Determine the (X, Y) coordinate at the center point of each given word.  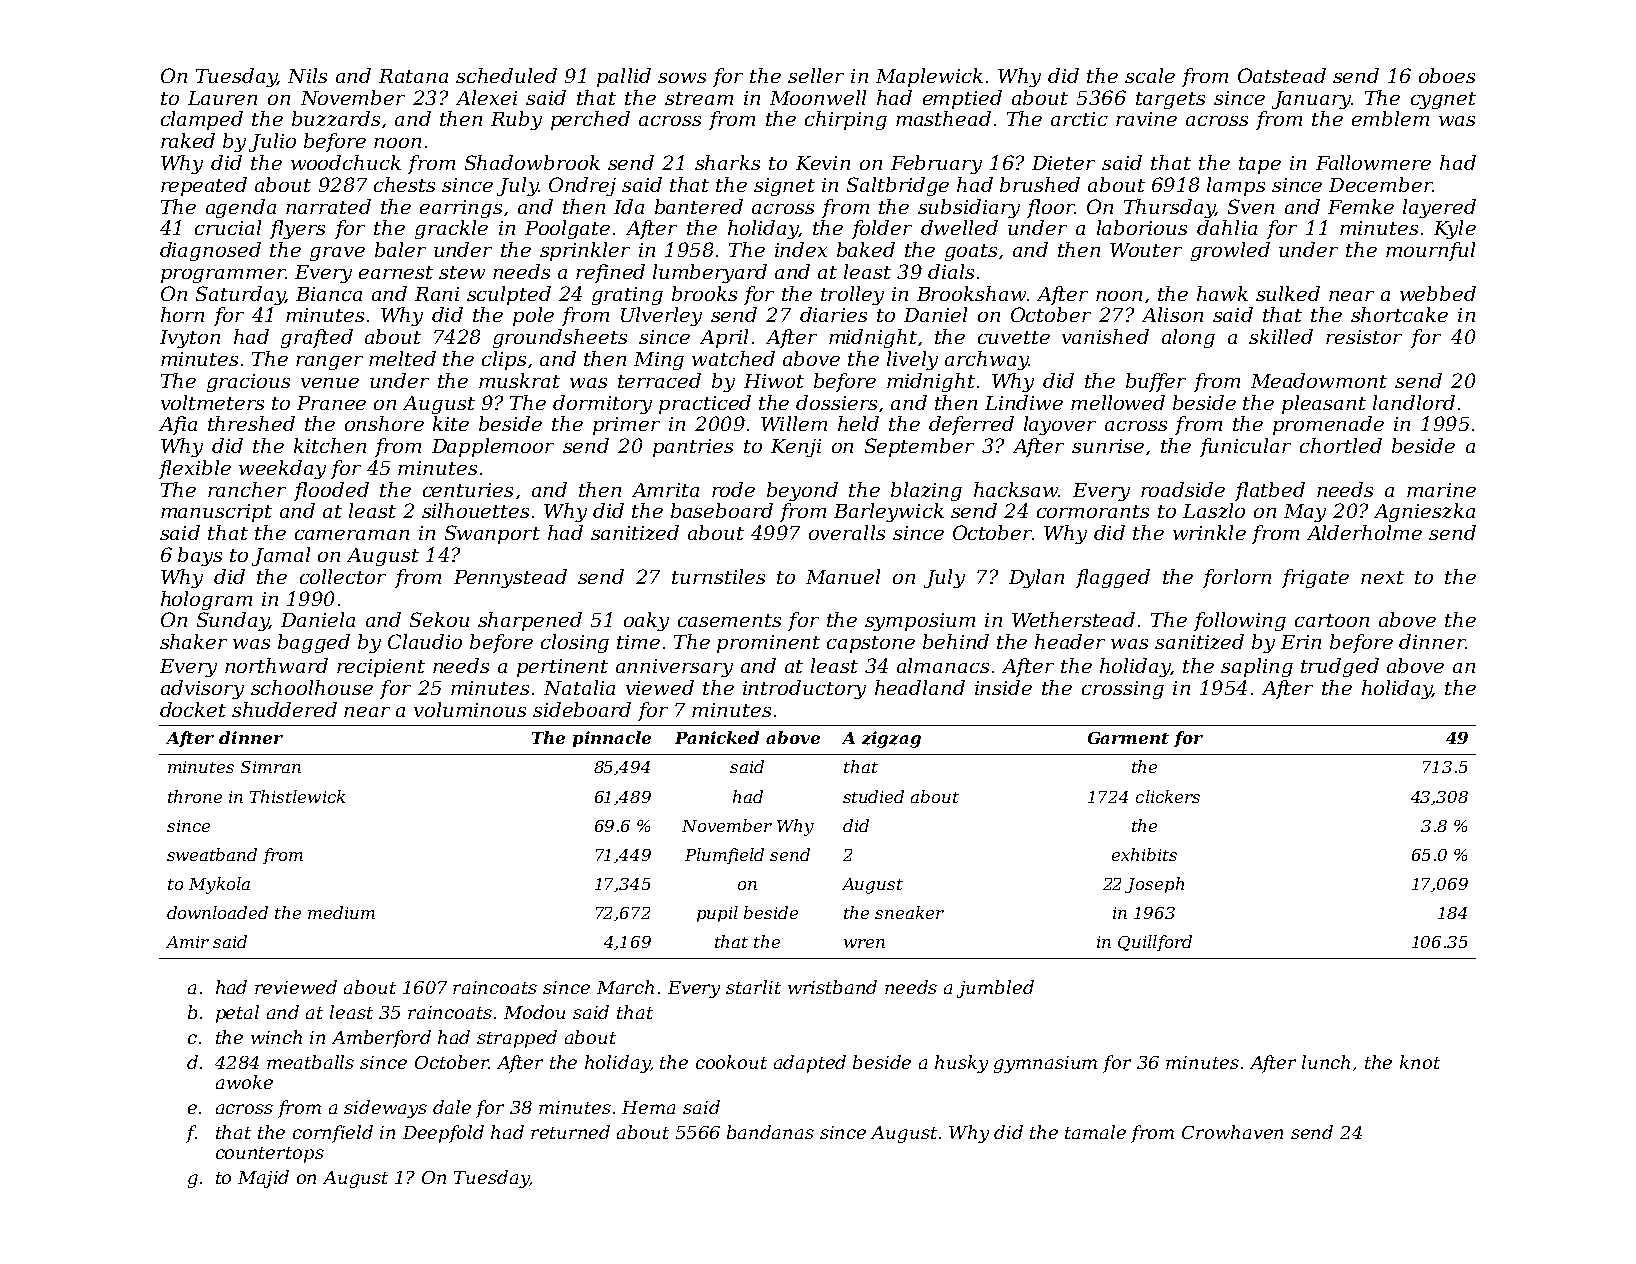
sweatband (212, 854)
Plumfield (724, 856)
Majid (263, 1179)
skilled (1281, 336)
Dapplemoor (493, 447)
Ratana (413, 76)
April (724, 338)
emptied (962, 99)
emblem (1390, 118)
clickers (1168, 796)
